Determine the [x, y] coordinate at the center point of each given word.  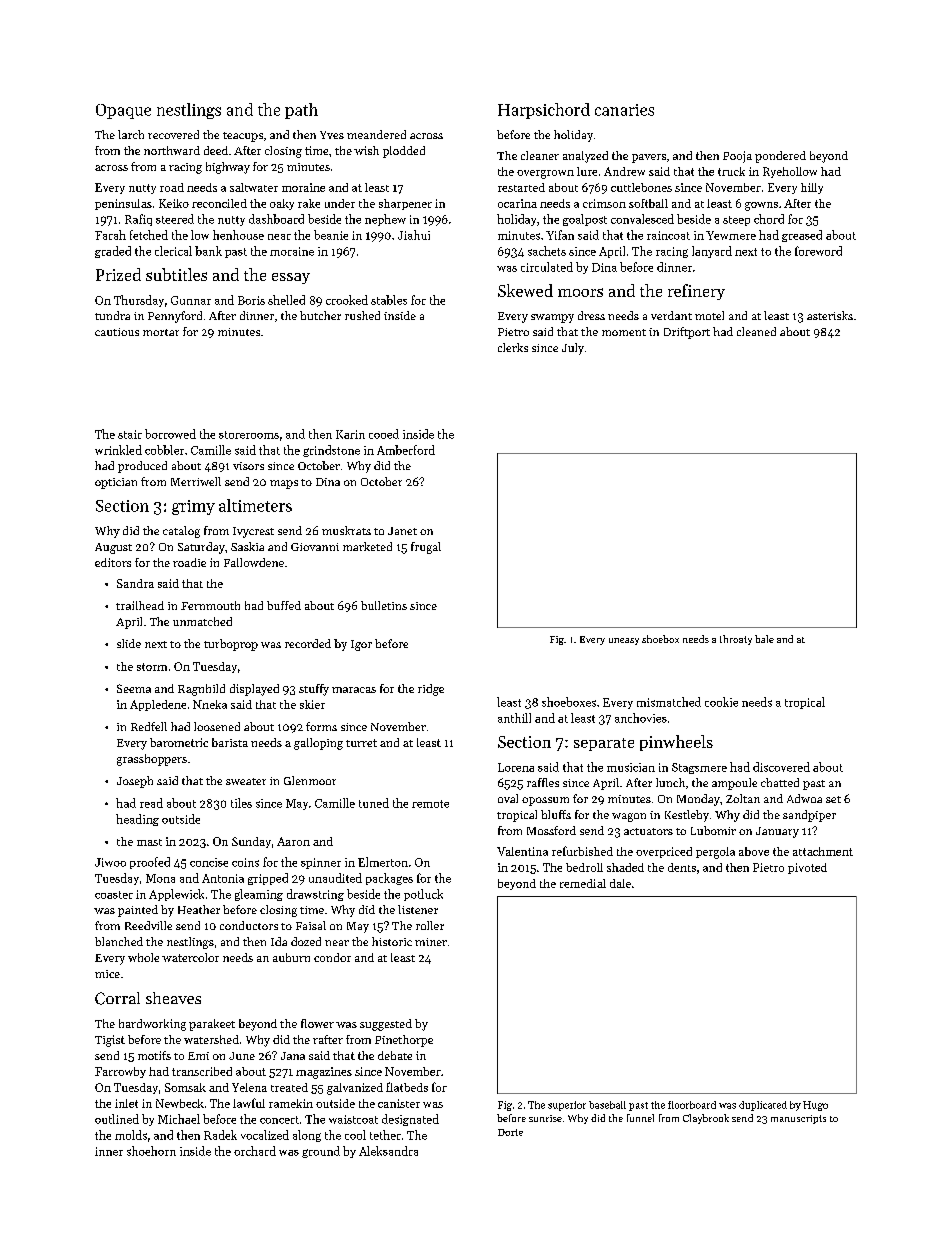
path [301, 111]
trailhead [140, 605]
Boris [251, 300]
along [307, 1136]
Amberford [406, 450]
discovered [781, 767]
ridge [431, 690]
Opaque [123, 111]
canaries [624, 110]
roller [430, 925]
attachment [823, 851]
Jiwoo [110, 862]
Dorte [510, 1132]
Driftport [687, 333]
